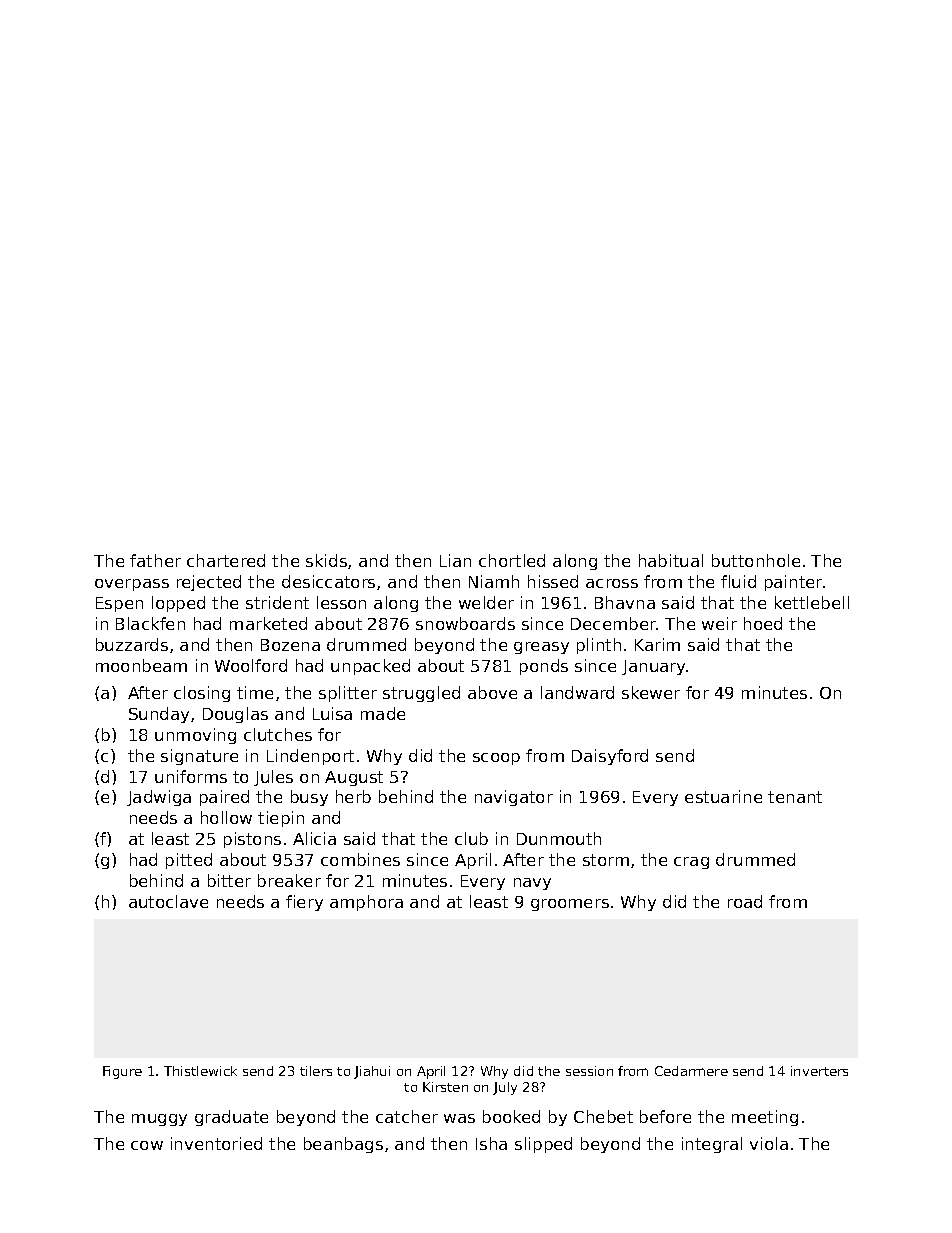  Describe the element at coordinates (200, 1071) in the screenshot. I see `Thistlewick` at that location.
